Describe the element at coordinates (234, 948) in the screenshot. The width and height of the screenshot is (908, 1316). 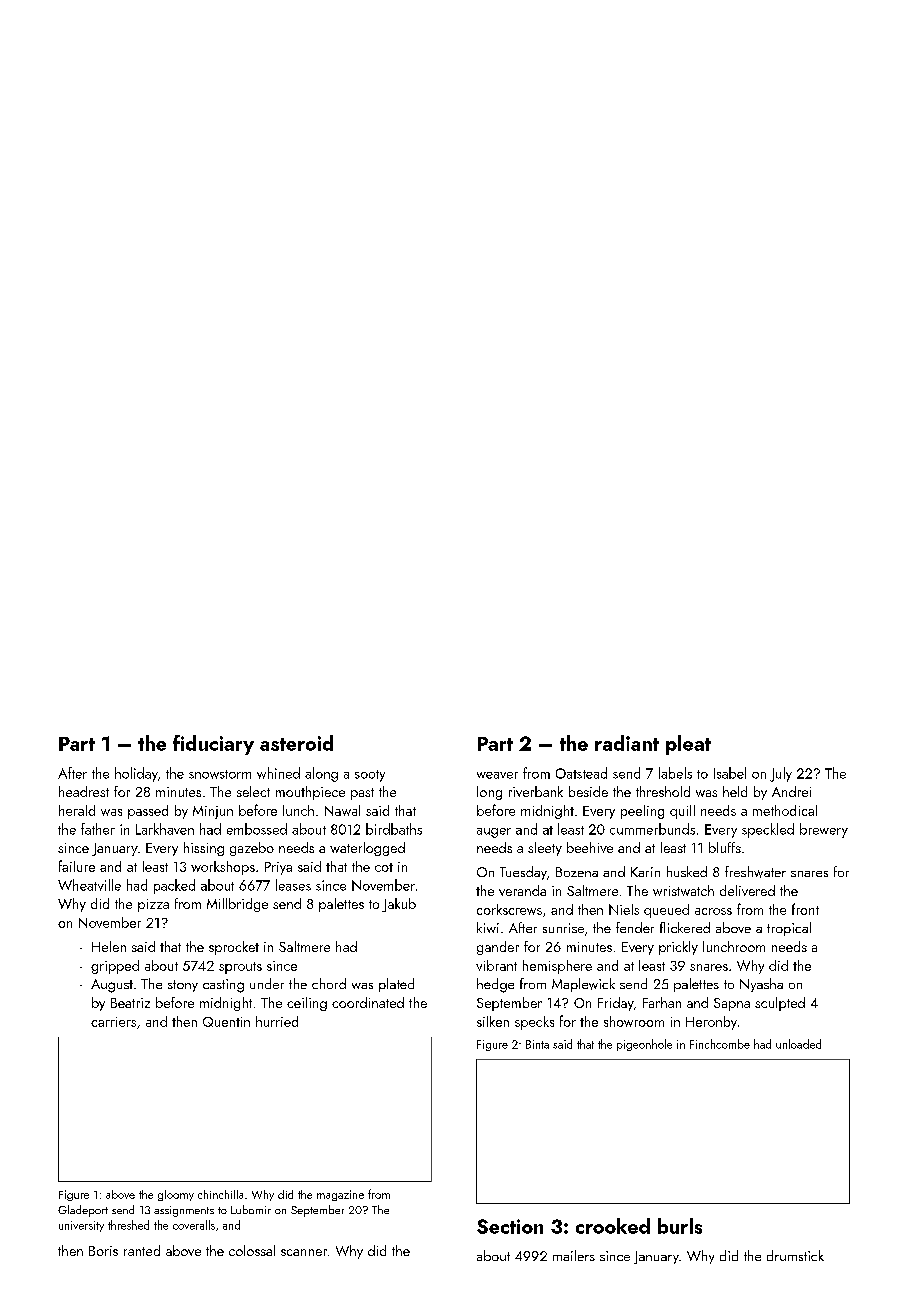
I see `sprocket` at that location.
